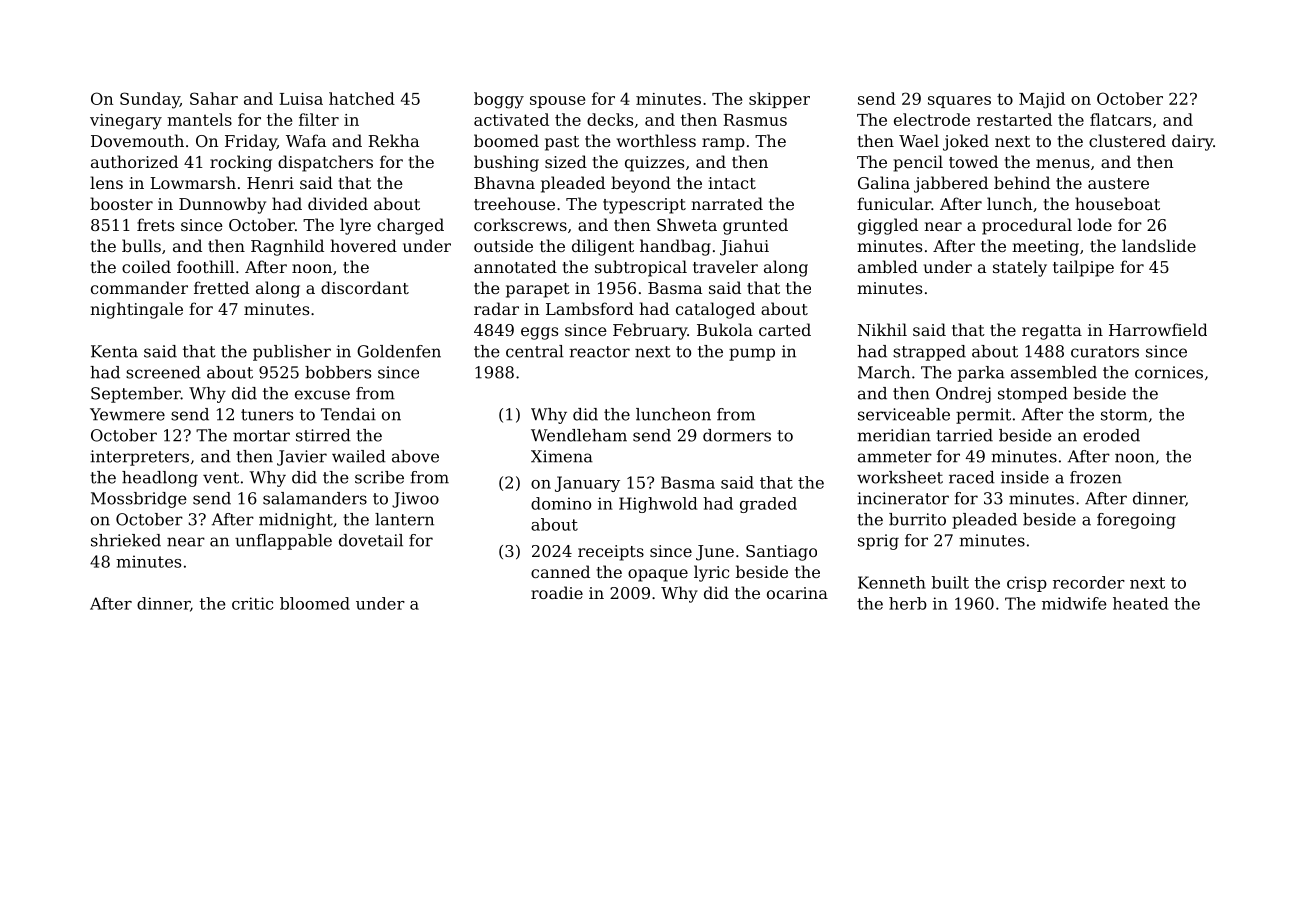 Image resolution: width=1308 pixels, height=924 pixels. What do you see at coordinates (139, 287) in the image?
I see `commander` at bounding box center [139, 287].
